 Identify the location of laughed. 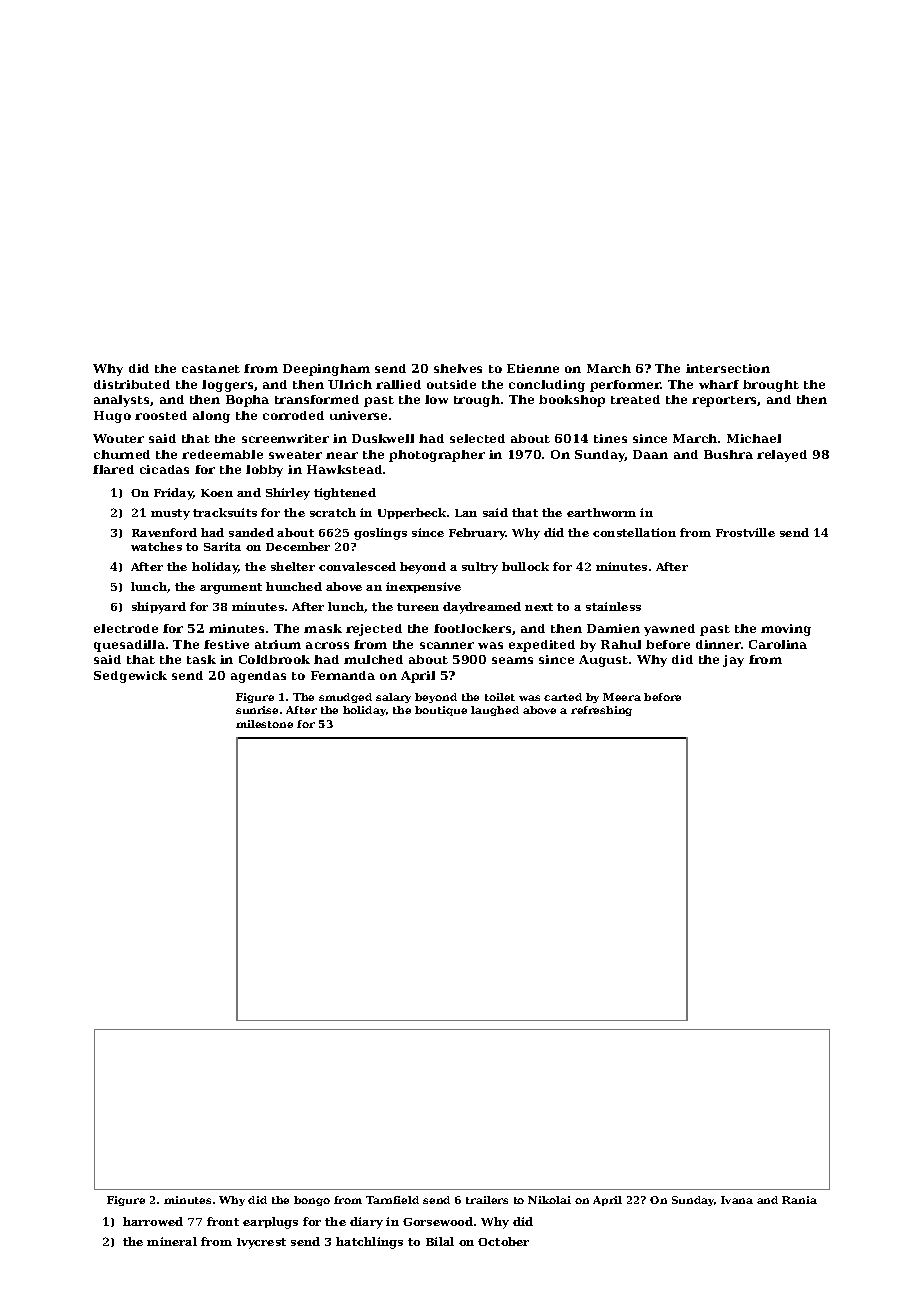
(495, 711).
